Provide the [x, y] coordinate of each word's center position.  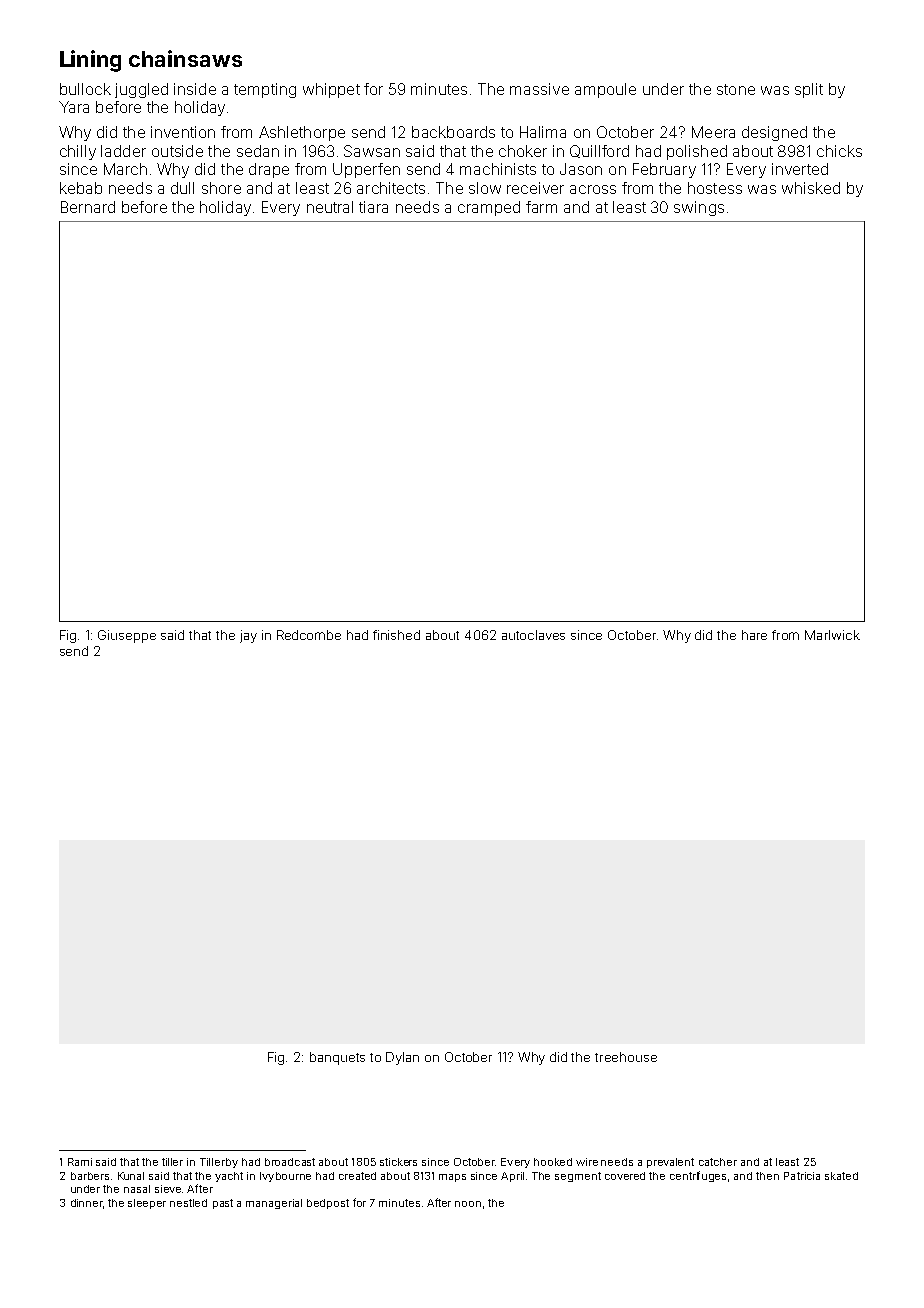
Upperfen [366, 170]
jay [248, 636]
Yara [74, 107]
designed [774, 133]
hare [754, 635]
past [223, 1204]
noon [468, 1204]
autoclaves [533, 635]
